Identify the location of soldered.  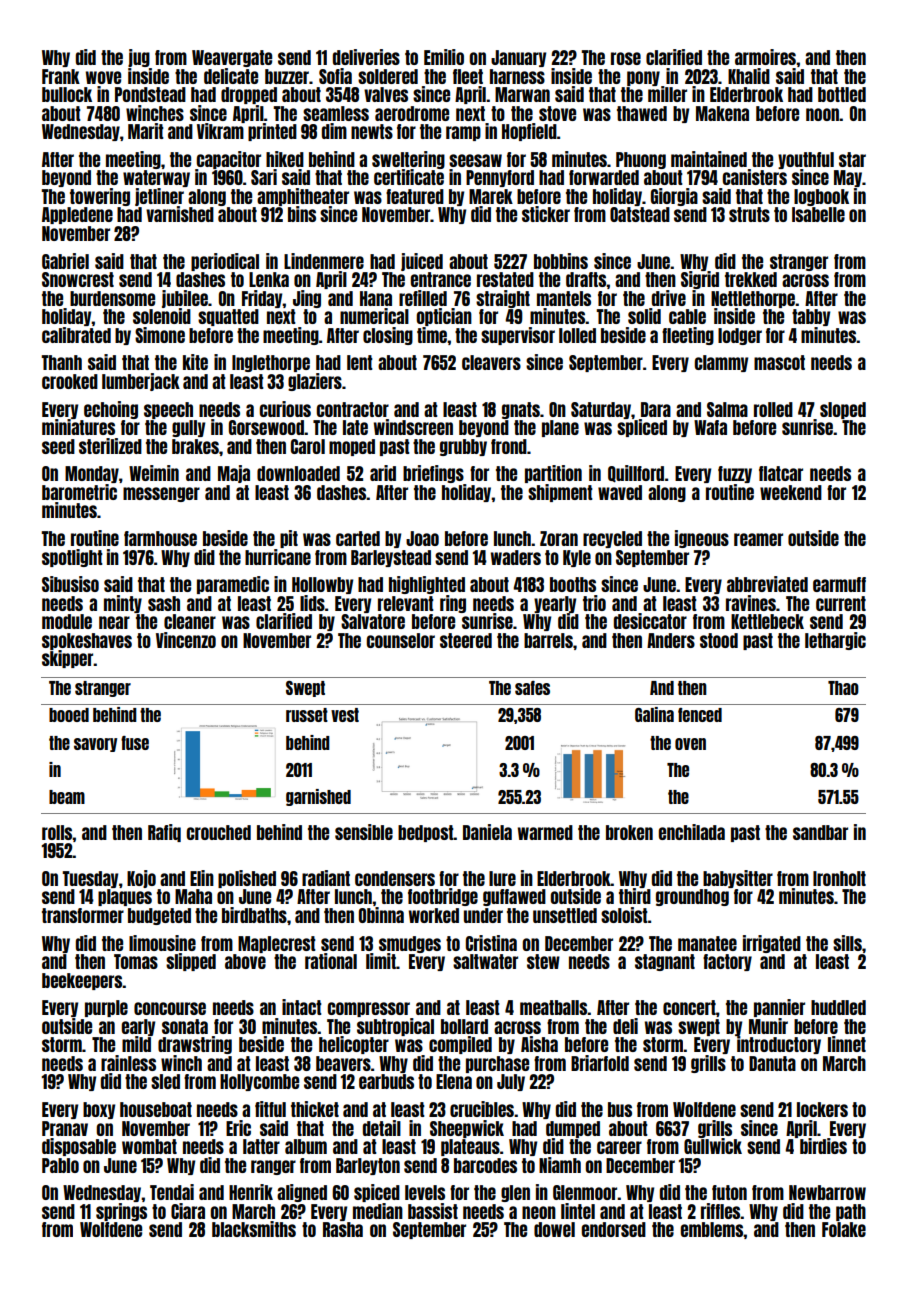
(388, 76).
